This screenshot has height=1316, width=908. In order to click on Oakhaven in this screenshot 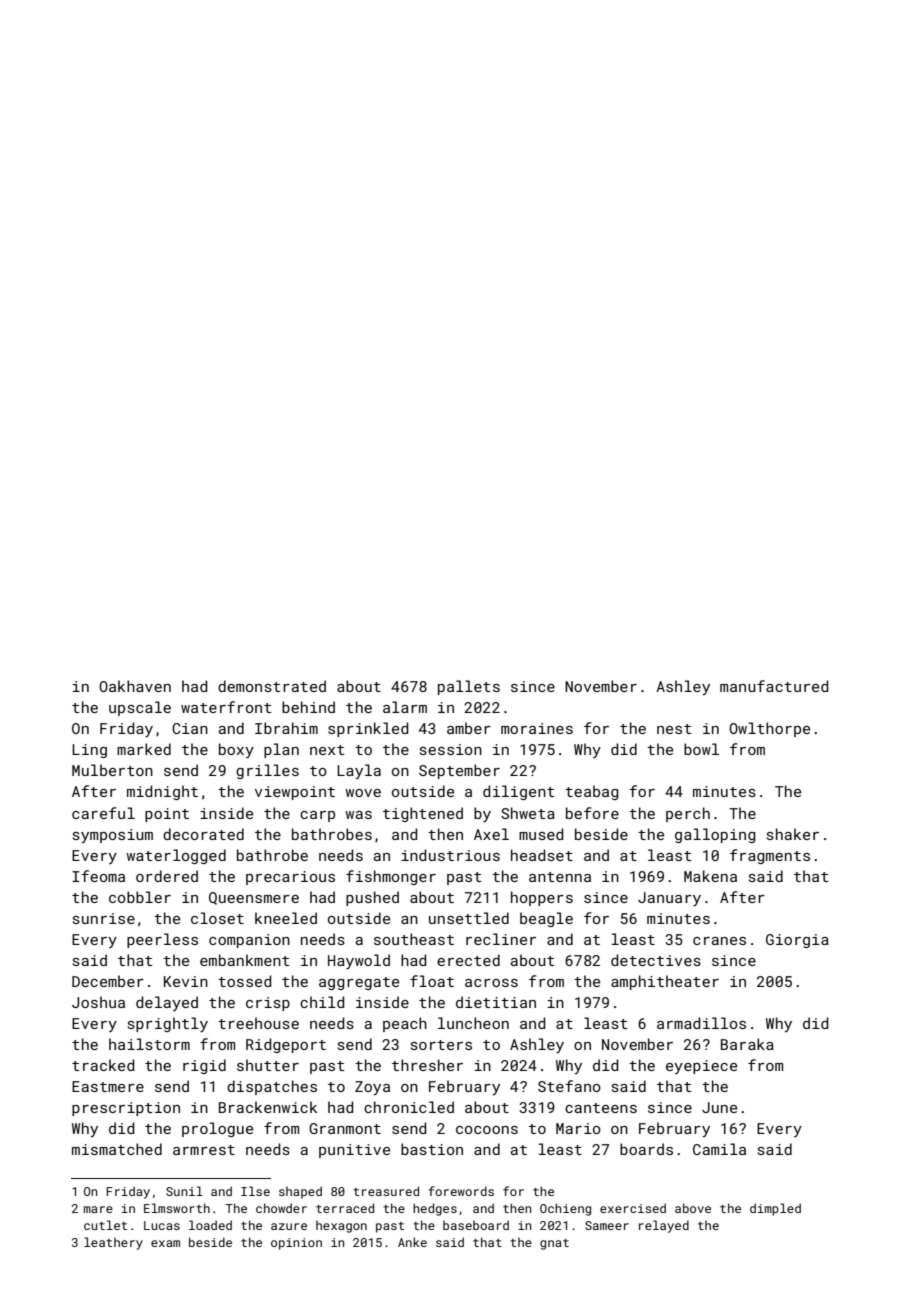, I will do `click(135, 686)`.
